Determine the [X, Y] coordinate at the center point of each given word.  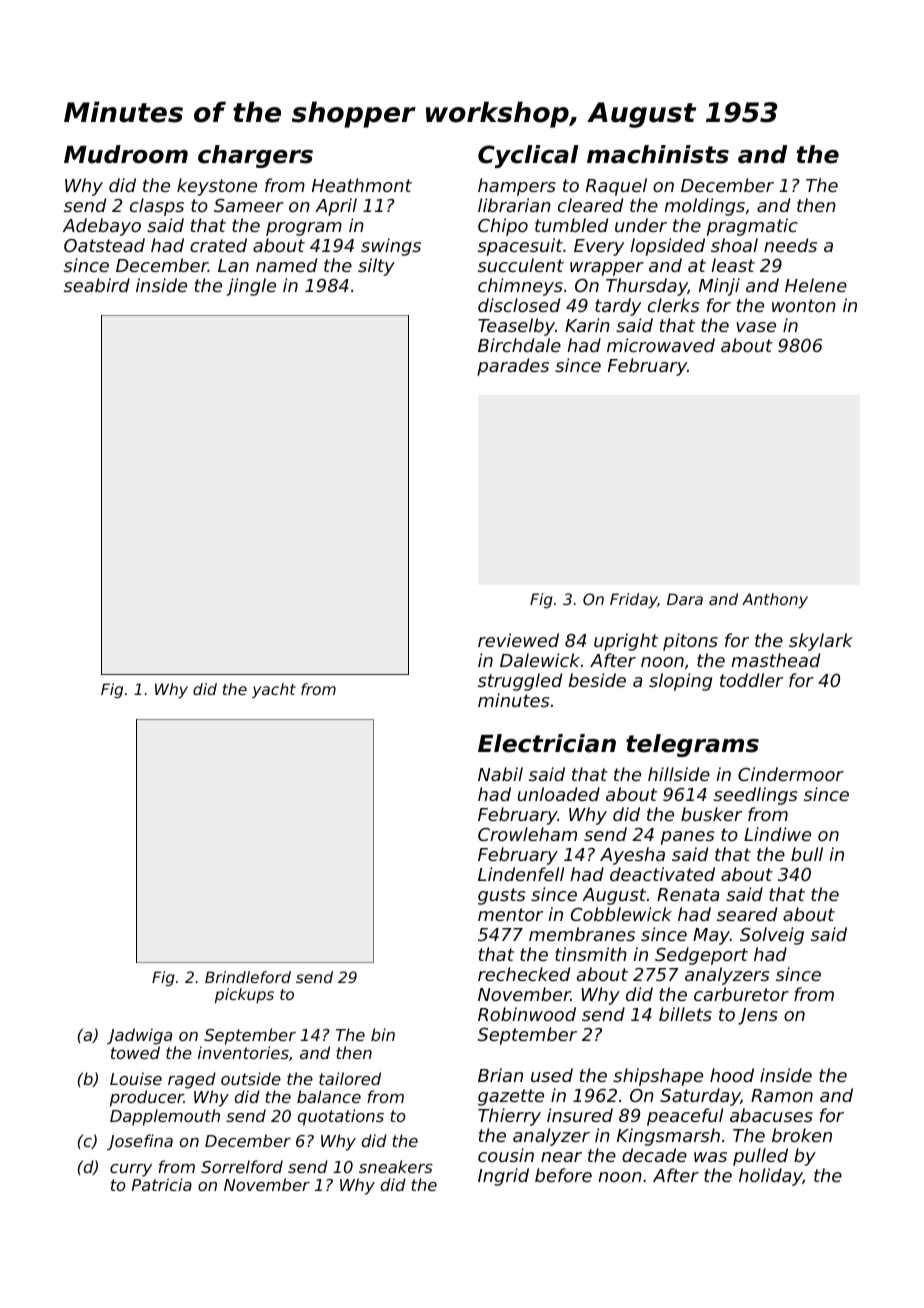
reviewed [518, 640]
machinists [658, 154]
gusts [501, 896]
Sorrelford [242, 1166]
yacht [274, 690]
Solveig [772, 936]
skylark [821, 642]
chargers [255, 156]
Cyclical [528, 156]
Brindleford [248, 977]
